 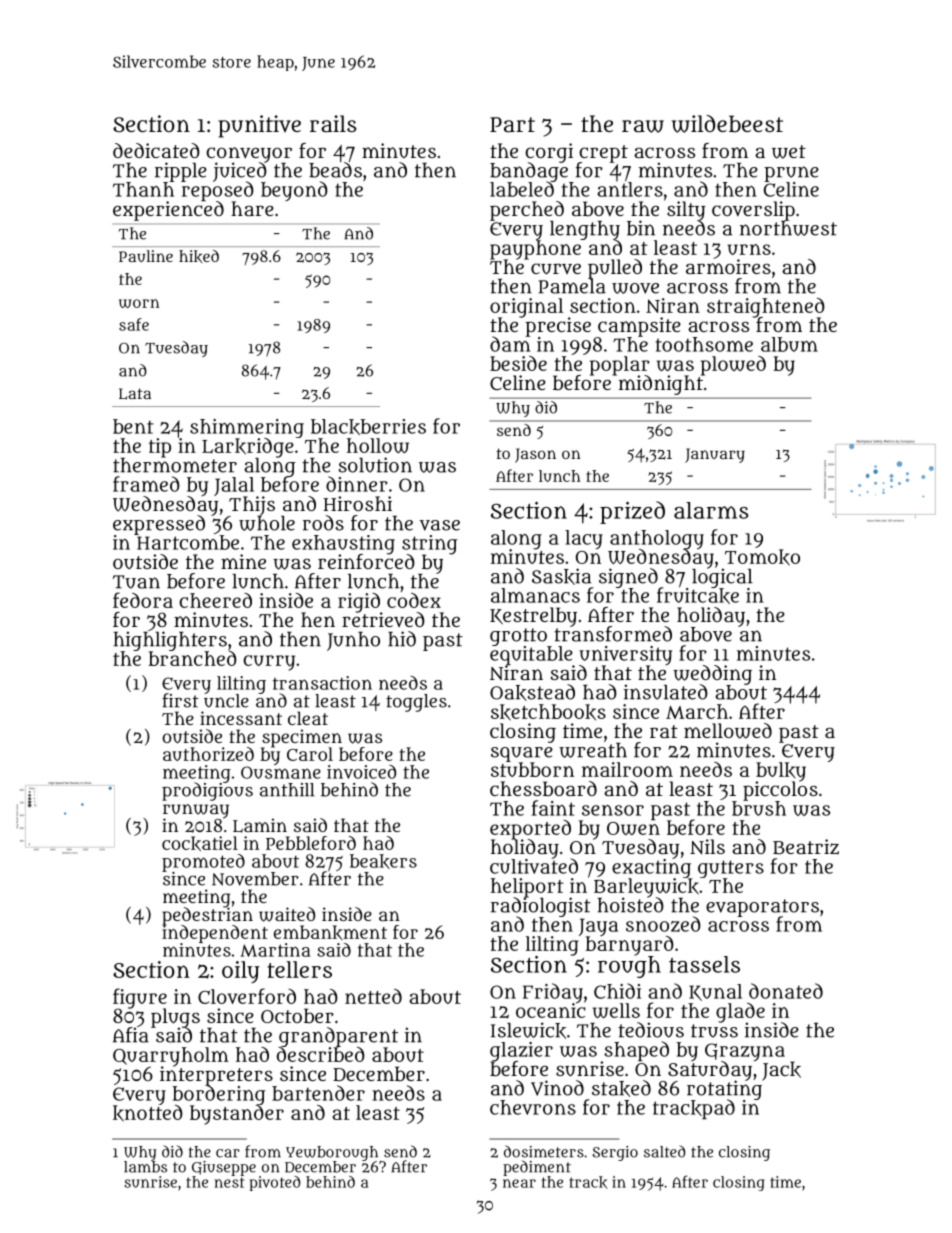 I want to click on vase, so click(x=439, y=525).
